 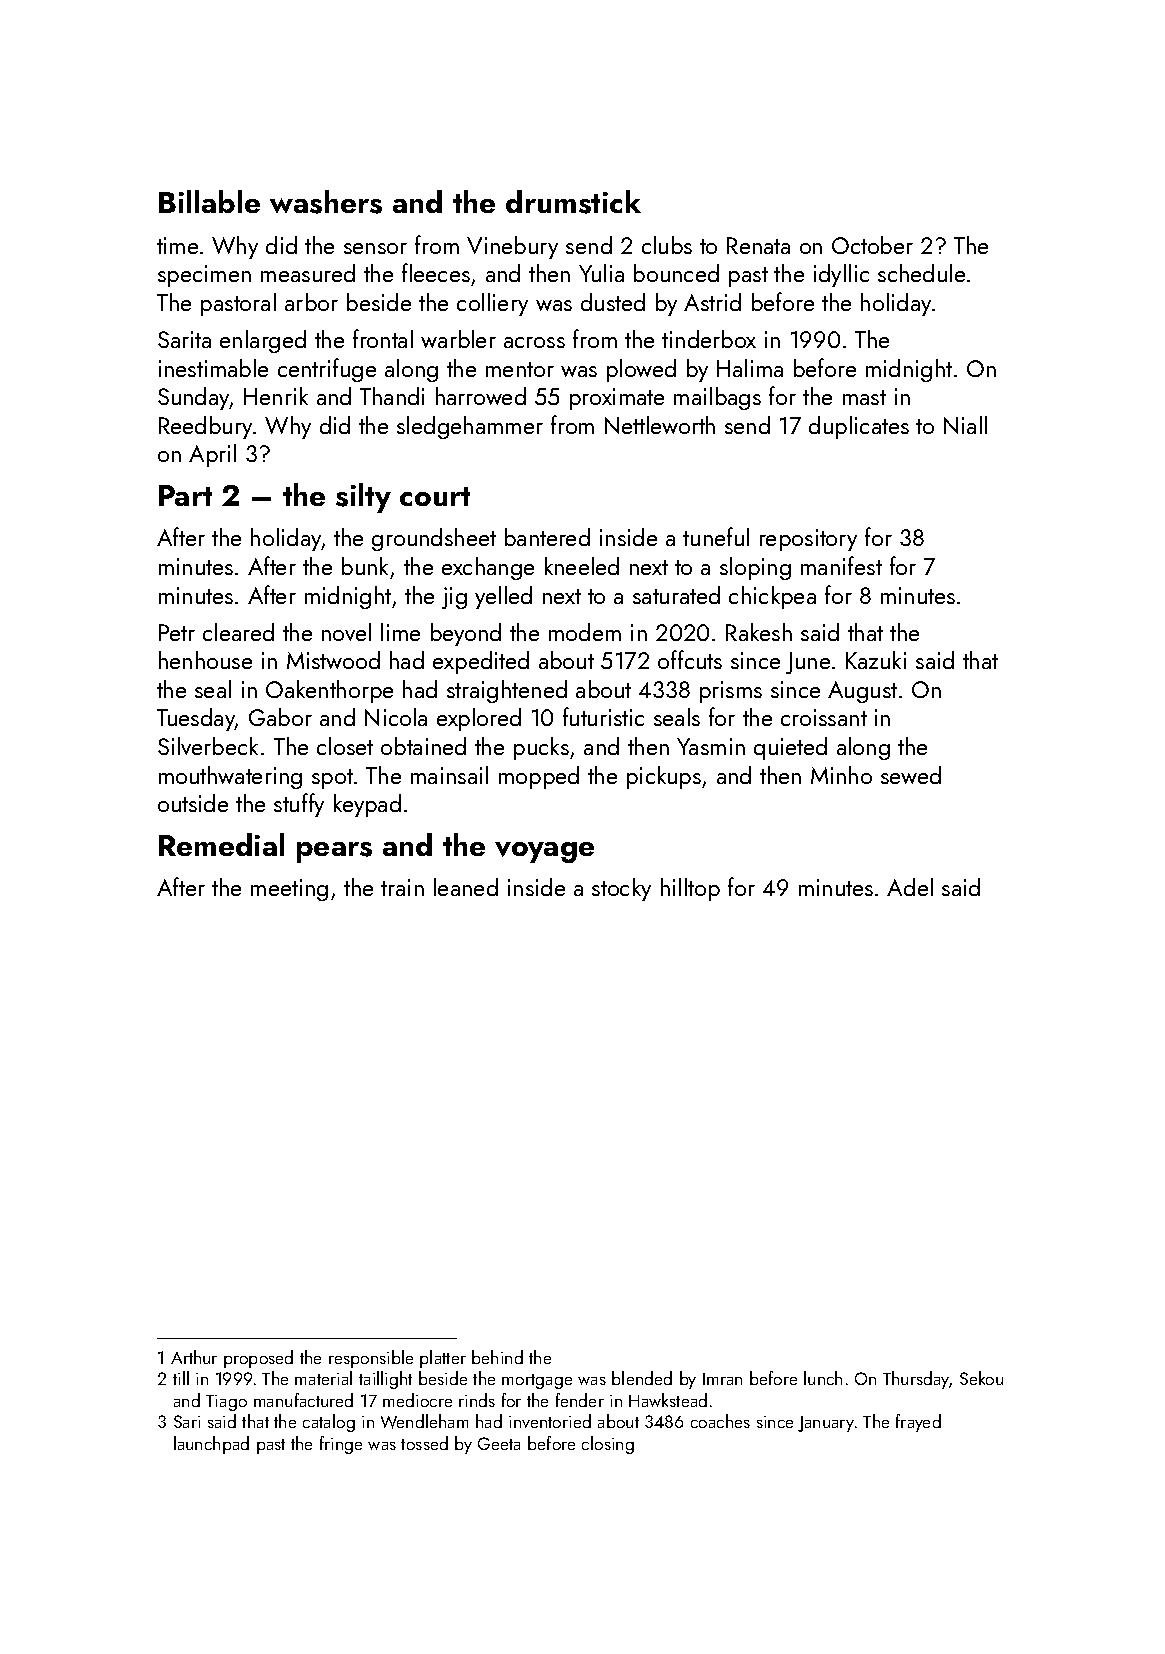 I want to click on meeting, so click(x=289, y=890).
